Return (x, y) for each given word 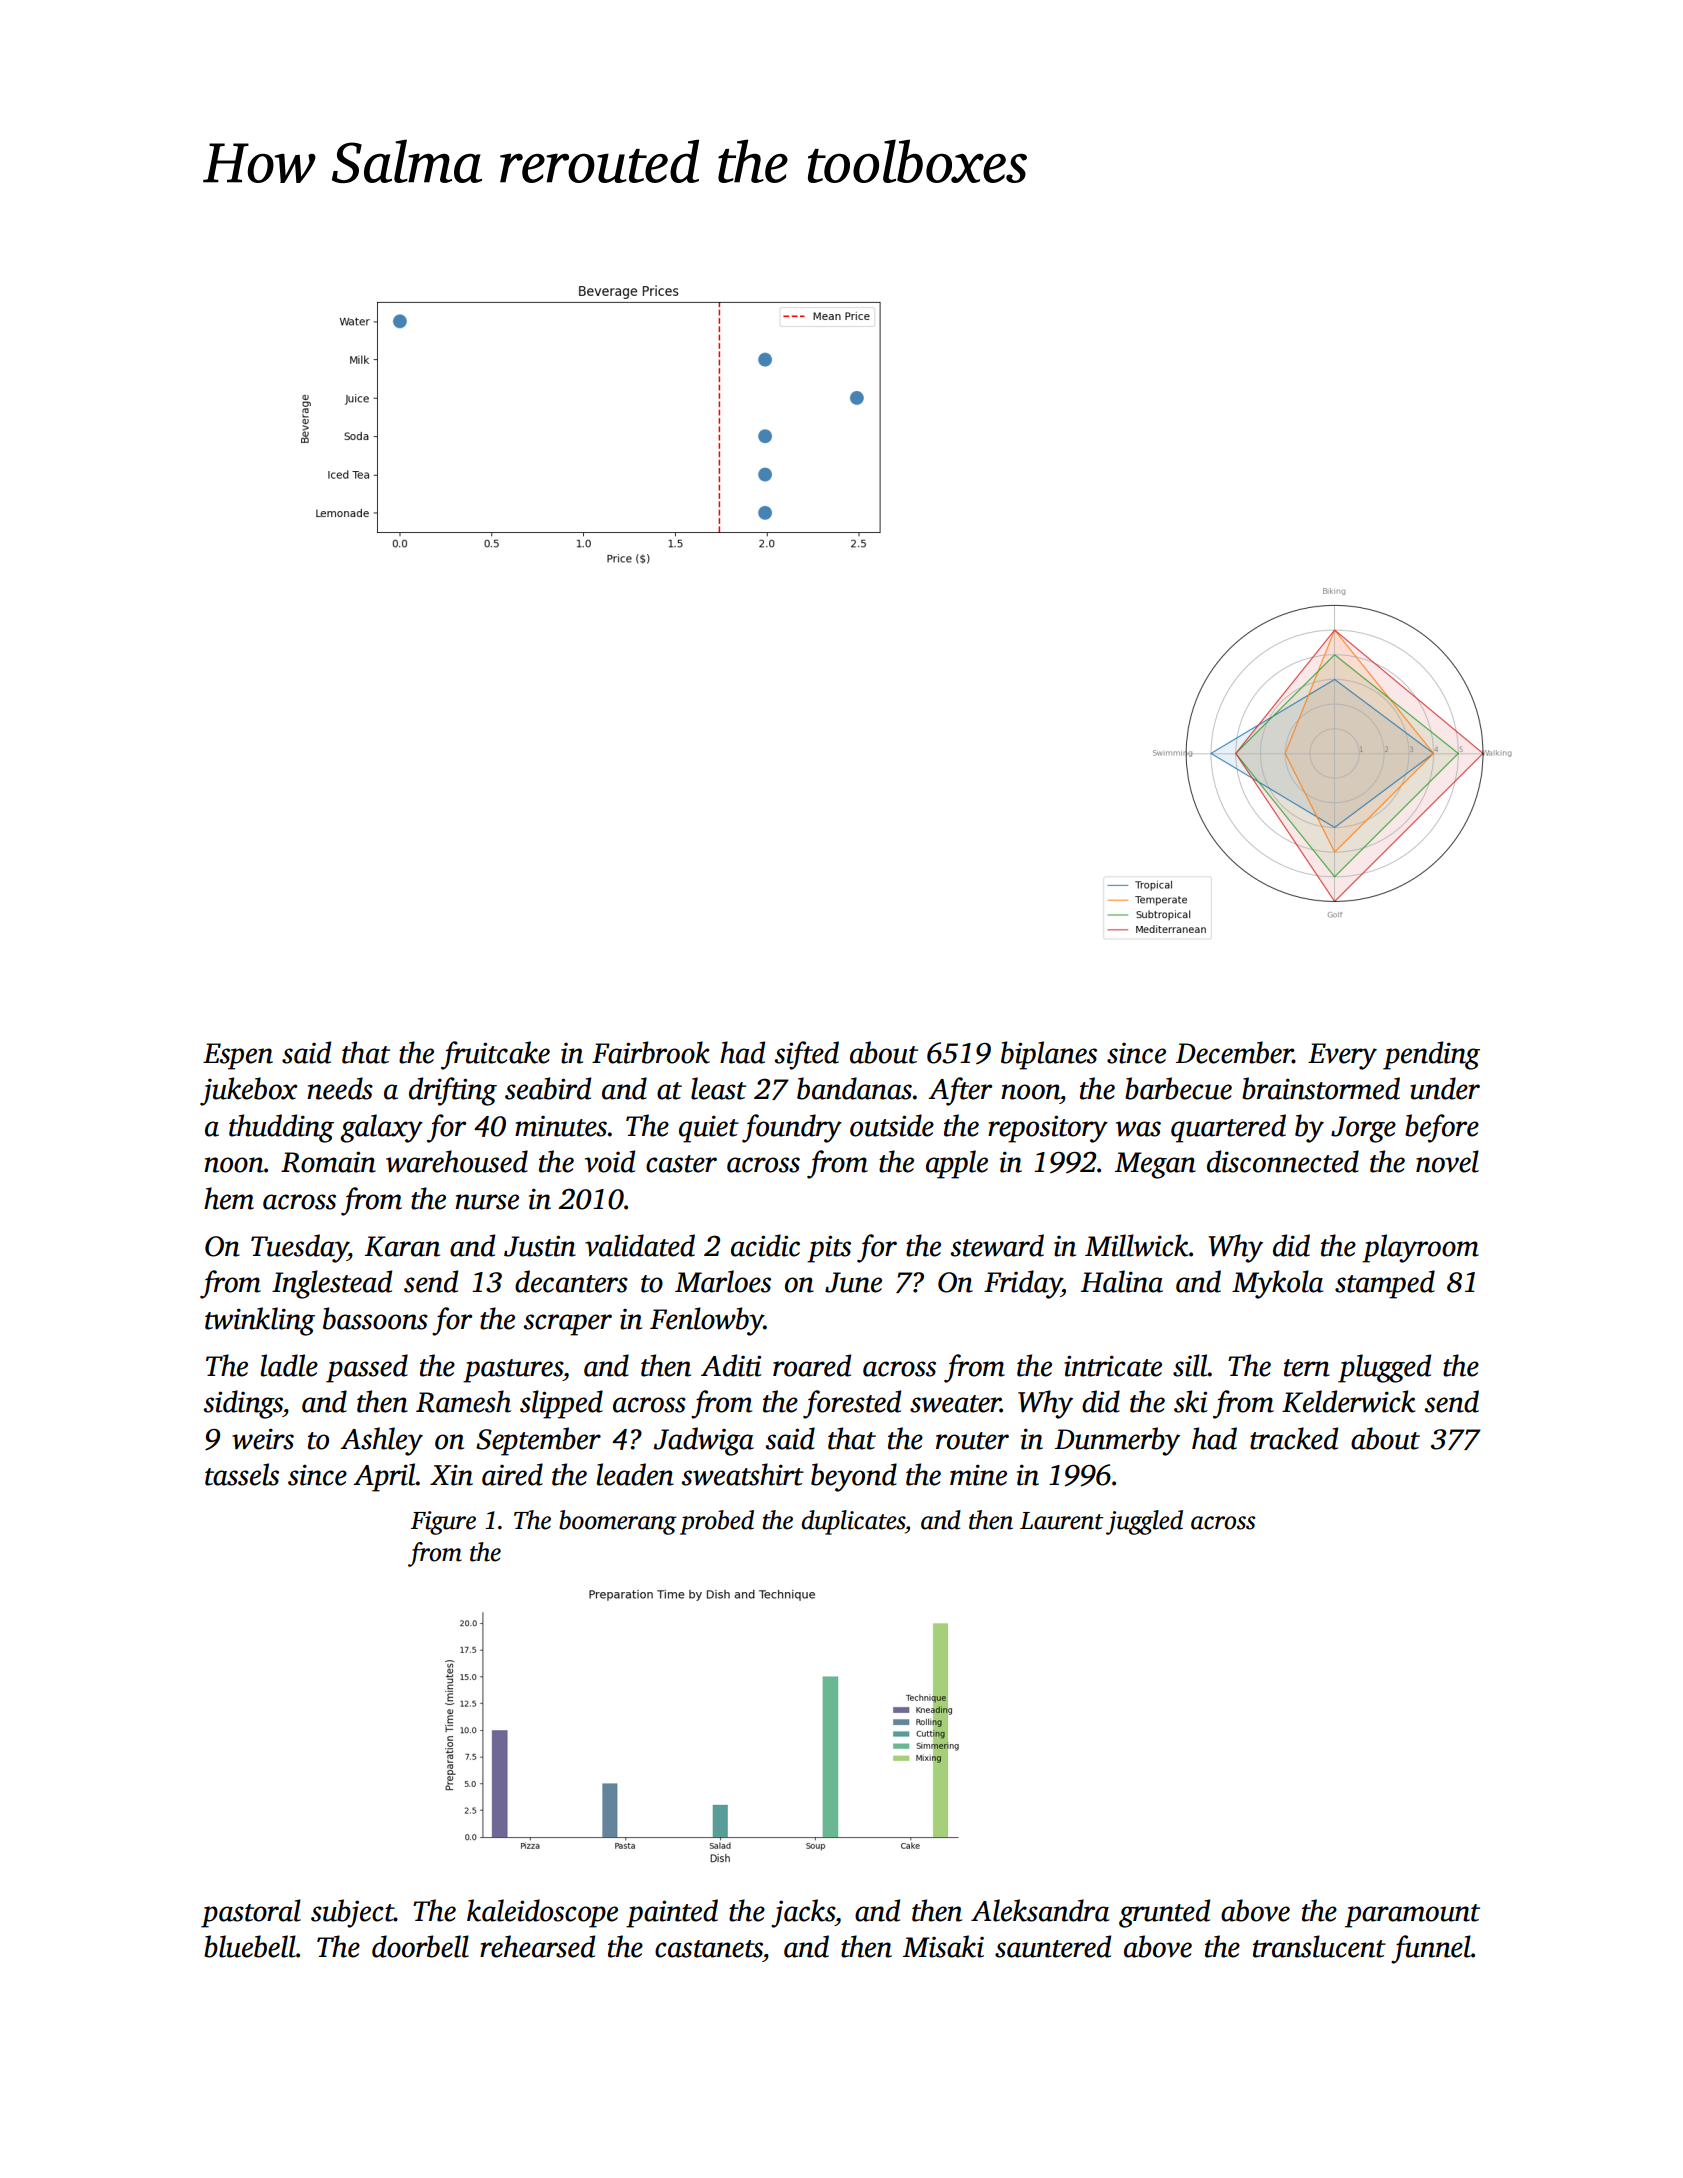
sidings (243, 1404)
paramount (1412, 1916)
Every (1342, 1056)
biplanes (1049, 1055)
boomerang (618, 1522)
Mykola (1277, 1284)
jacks (803, 1913)
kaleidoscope (542, 1913)
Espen (238, 1056)
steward (997, 1245)
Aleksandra (1040, 1910)
